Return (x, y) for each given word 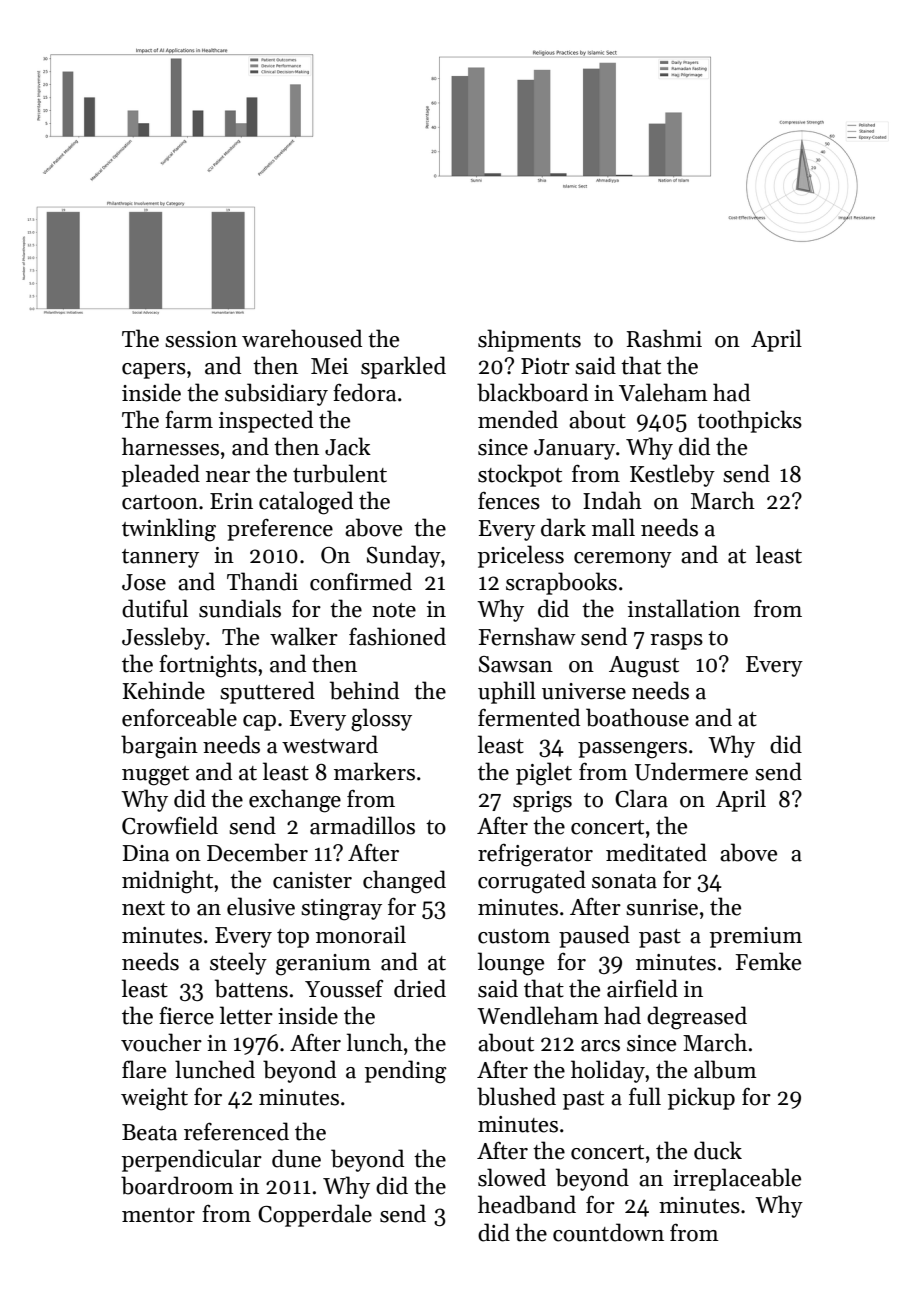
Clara (641, 798)
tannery (160, 558)
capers (154, 371)
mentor (158, 1215)
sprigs (542, 802)
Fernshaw (527, 636)
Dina (146, 853)
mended (518, 419)
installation (684, 608)
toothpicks (749, 421)
